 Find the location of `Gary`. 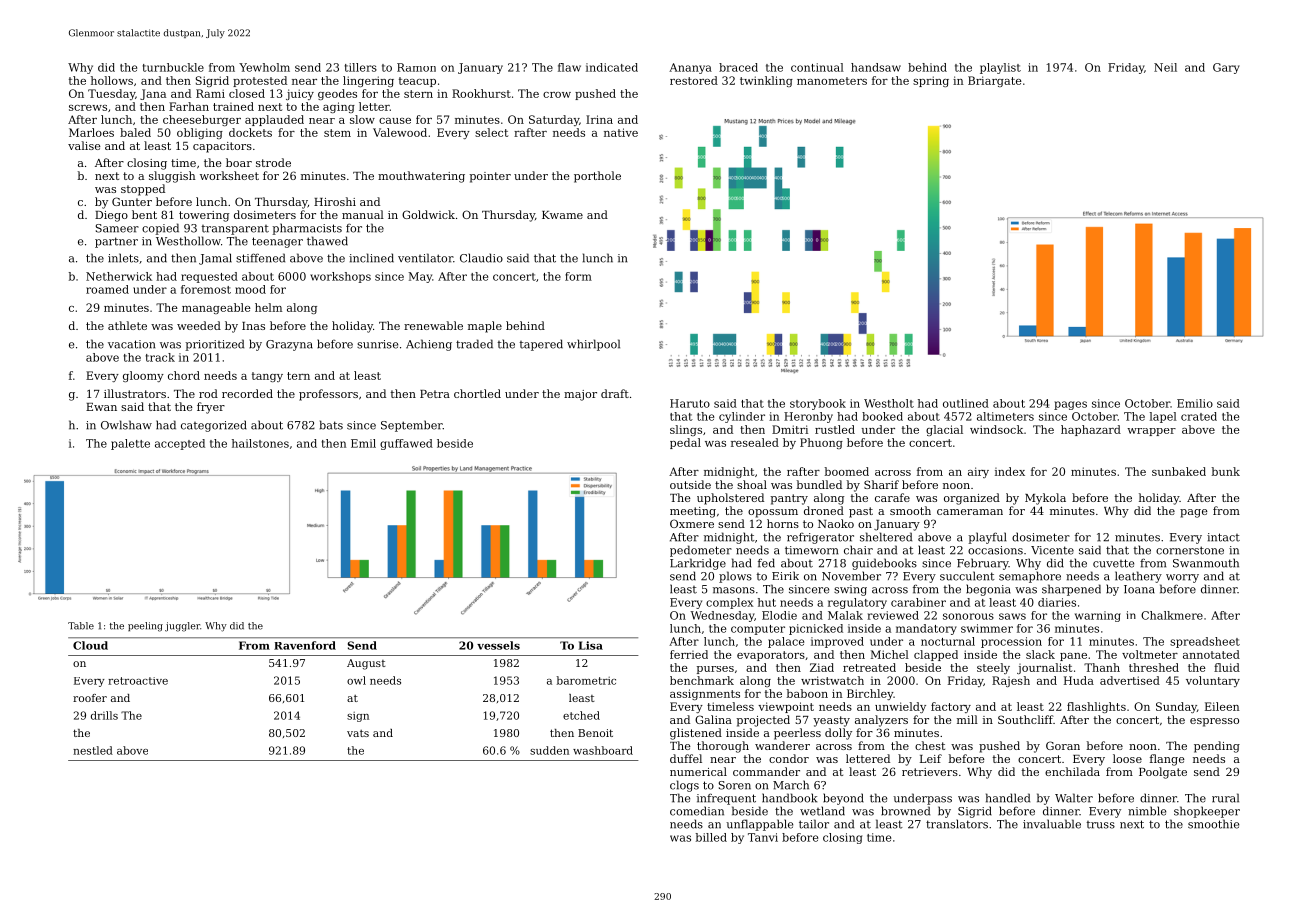

Gary is located at coordinates (1226, 68).
